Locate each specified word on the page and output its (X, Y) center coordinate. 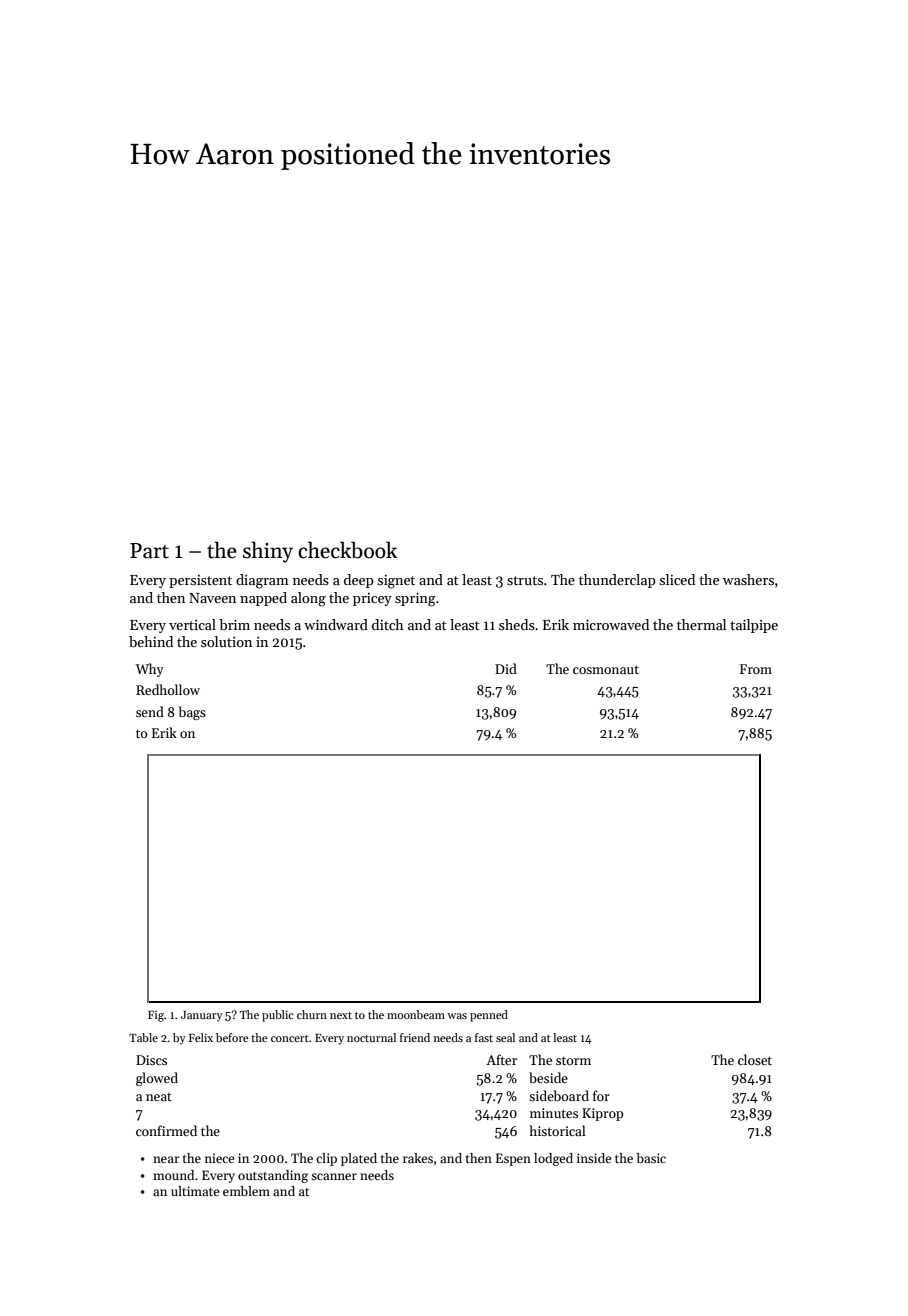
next (341, 1015)
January (202, 1016)
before (232, 1037)
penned (489, 1016)
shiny (268, 552)
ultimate (195, 1191)
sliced (677, 579)
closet (755, 1059)
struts (525, 580)
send (150, 711)
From (756, 669)
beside (548, 1077)
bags (192, 713)
